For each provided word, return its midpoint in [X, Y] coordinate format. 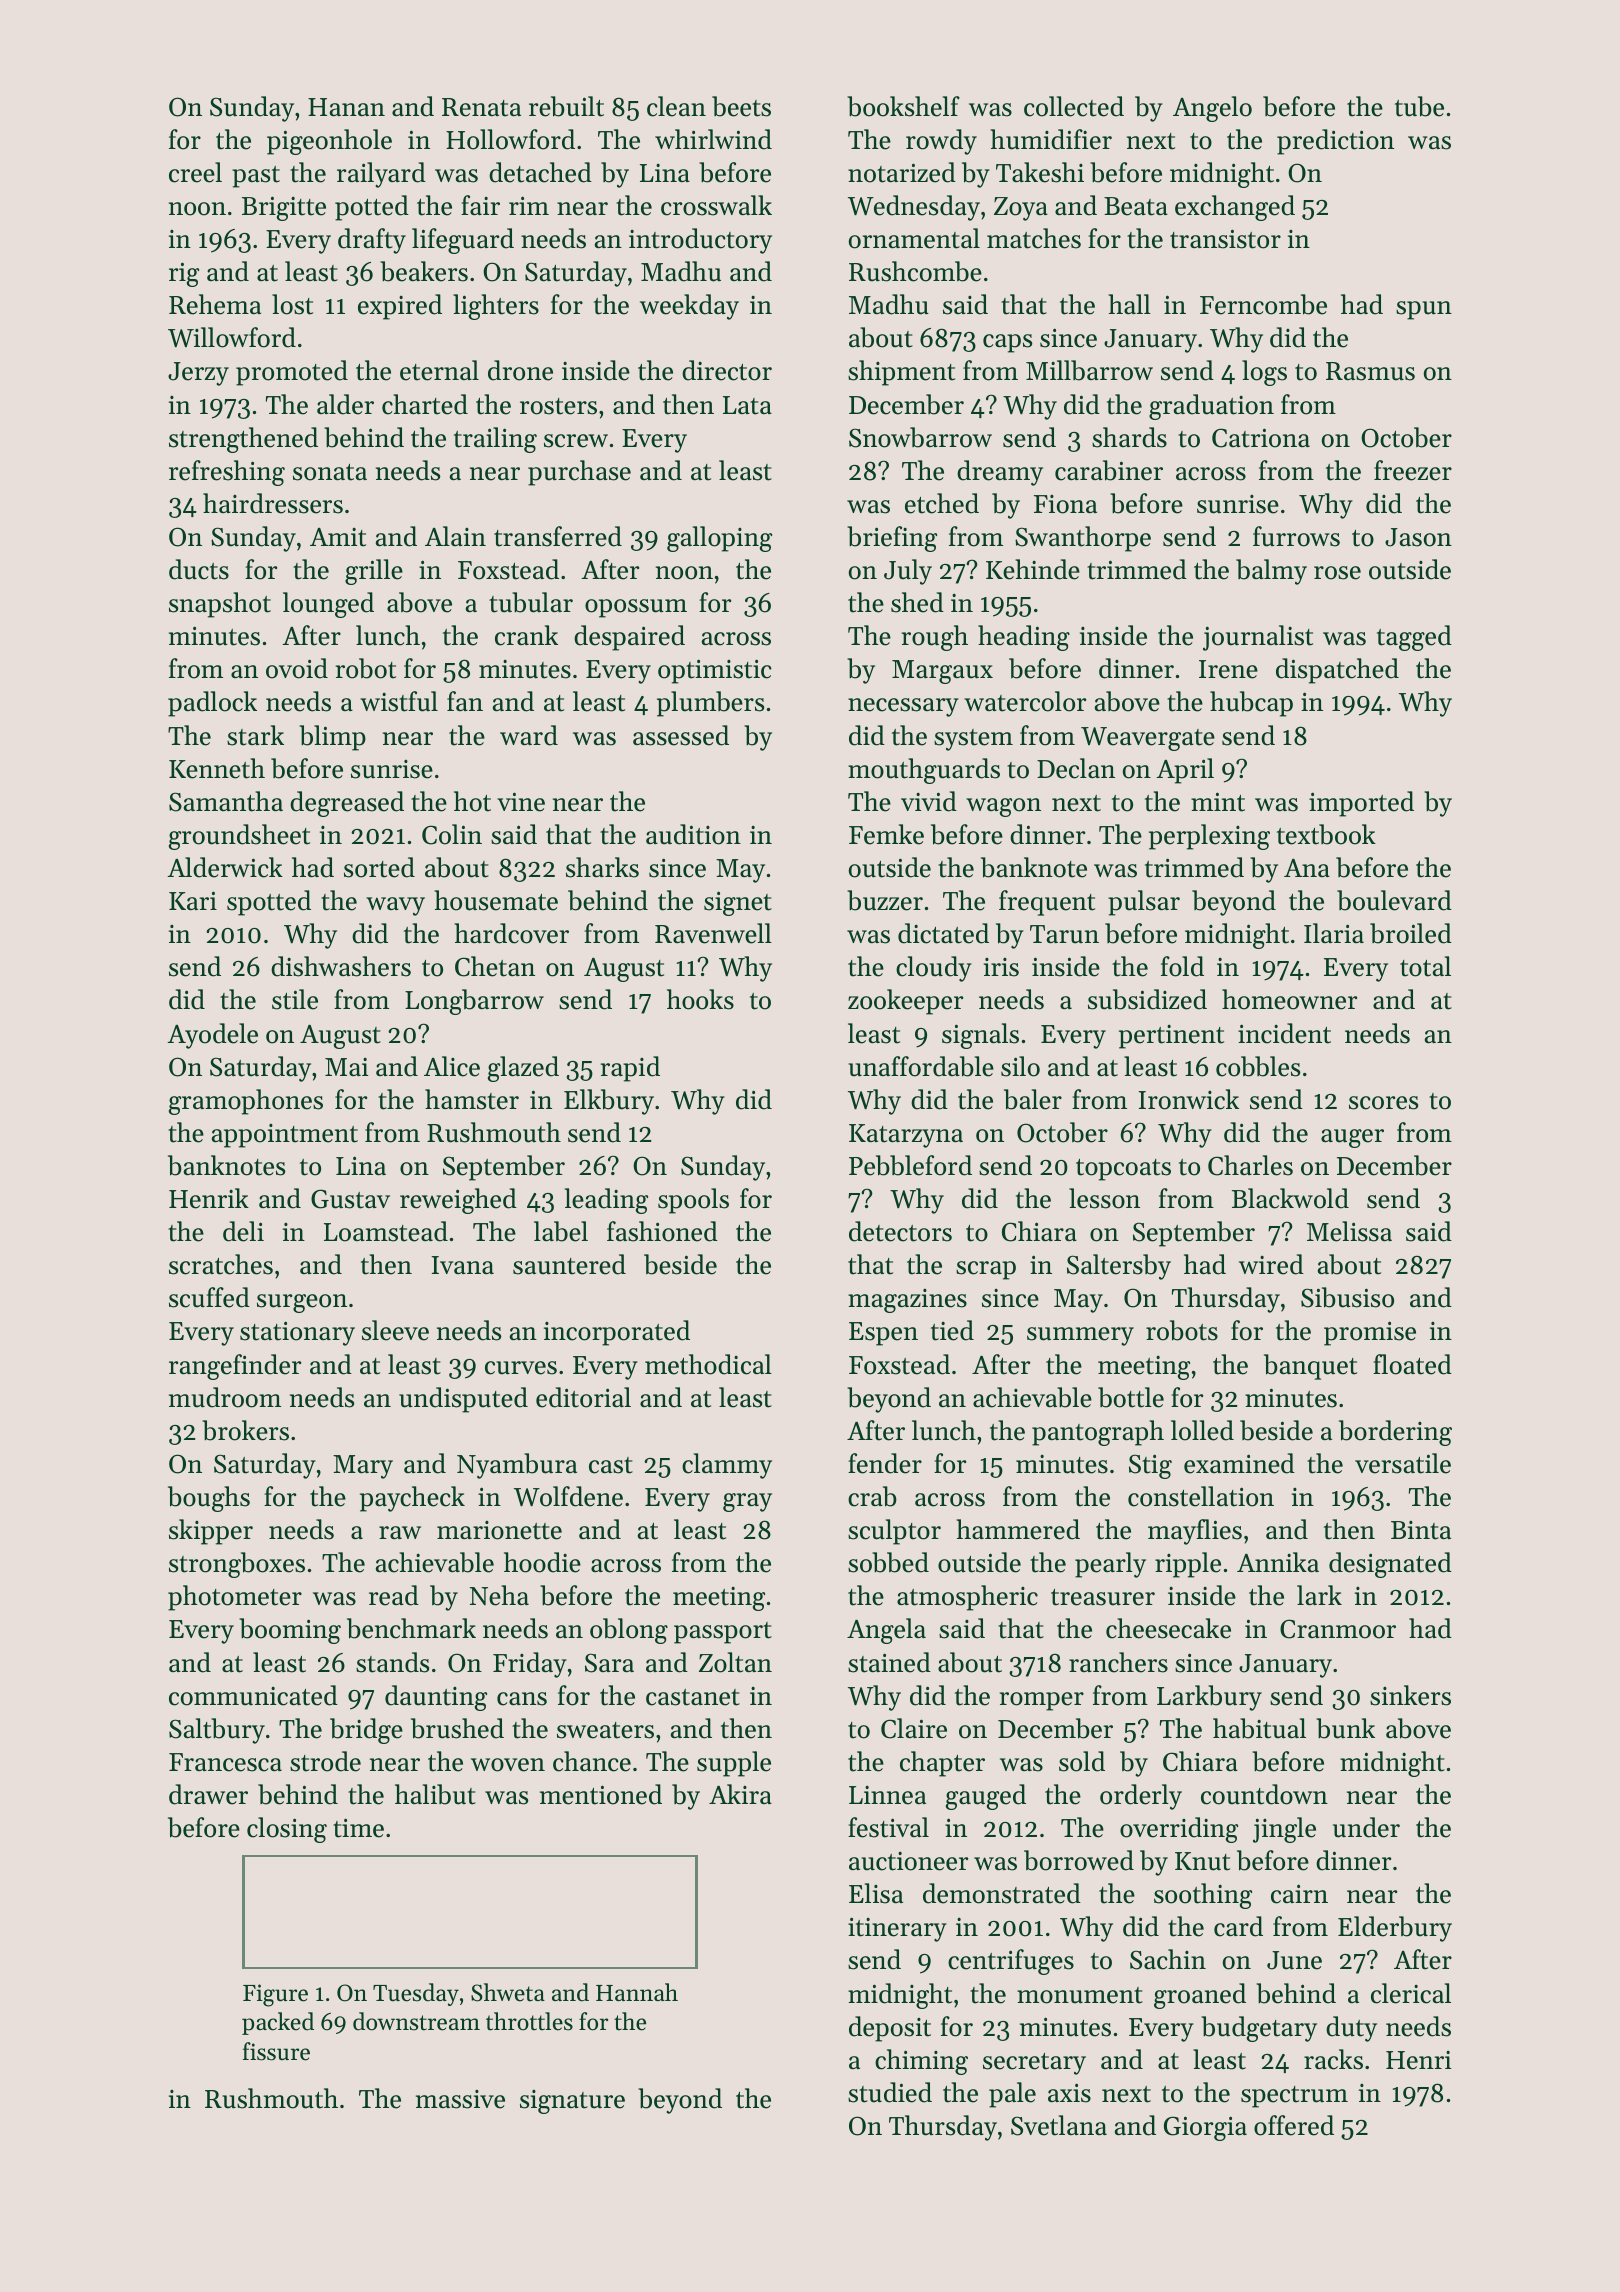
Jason [1418, 537]
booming [290, 1631]
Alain [455, 536]
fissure [276, 2051]
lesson [1104, 1198]
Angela [886, 1631]
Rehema [215, 304]
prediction [1335, 142]
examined [1239, 1463]
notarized [902, 172]
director [727, 370]
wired [1271, 1264]
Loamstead [386, 1231]
